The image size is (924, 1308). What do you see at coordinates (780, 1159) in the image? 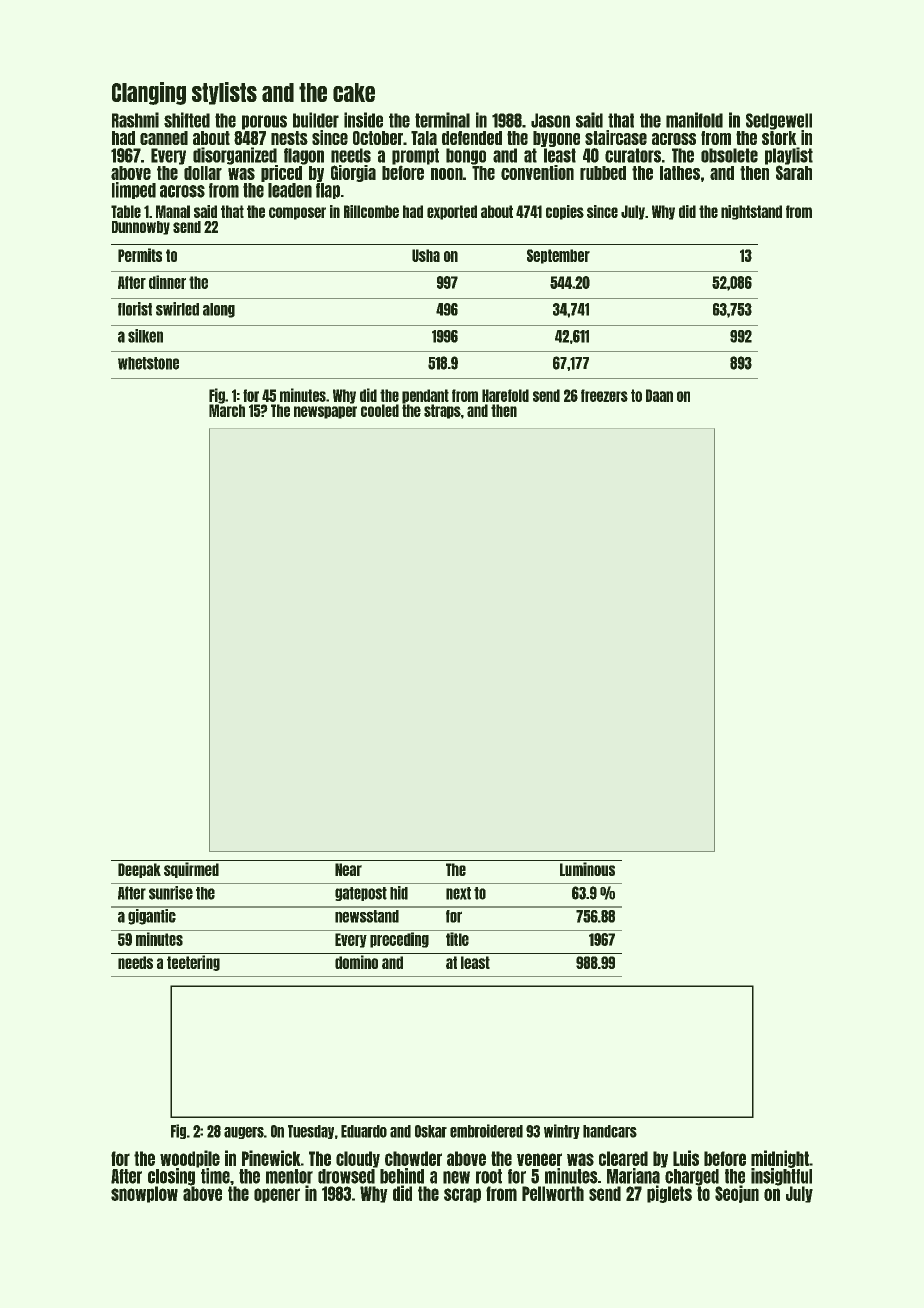
I see `midnight` at bounding box center [780, 1159].
